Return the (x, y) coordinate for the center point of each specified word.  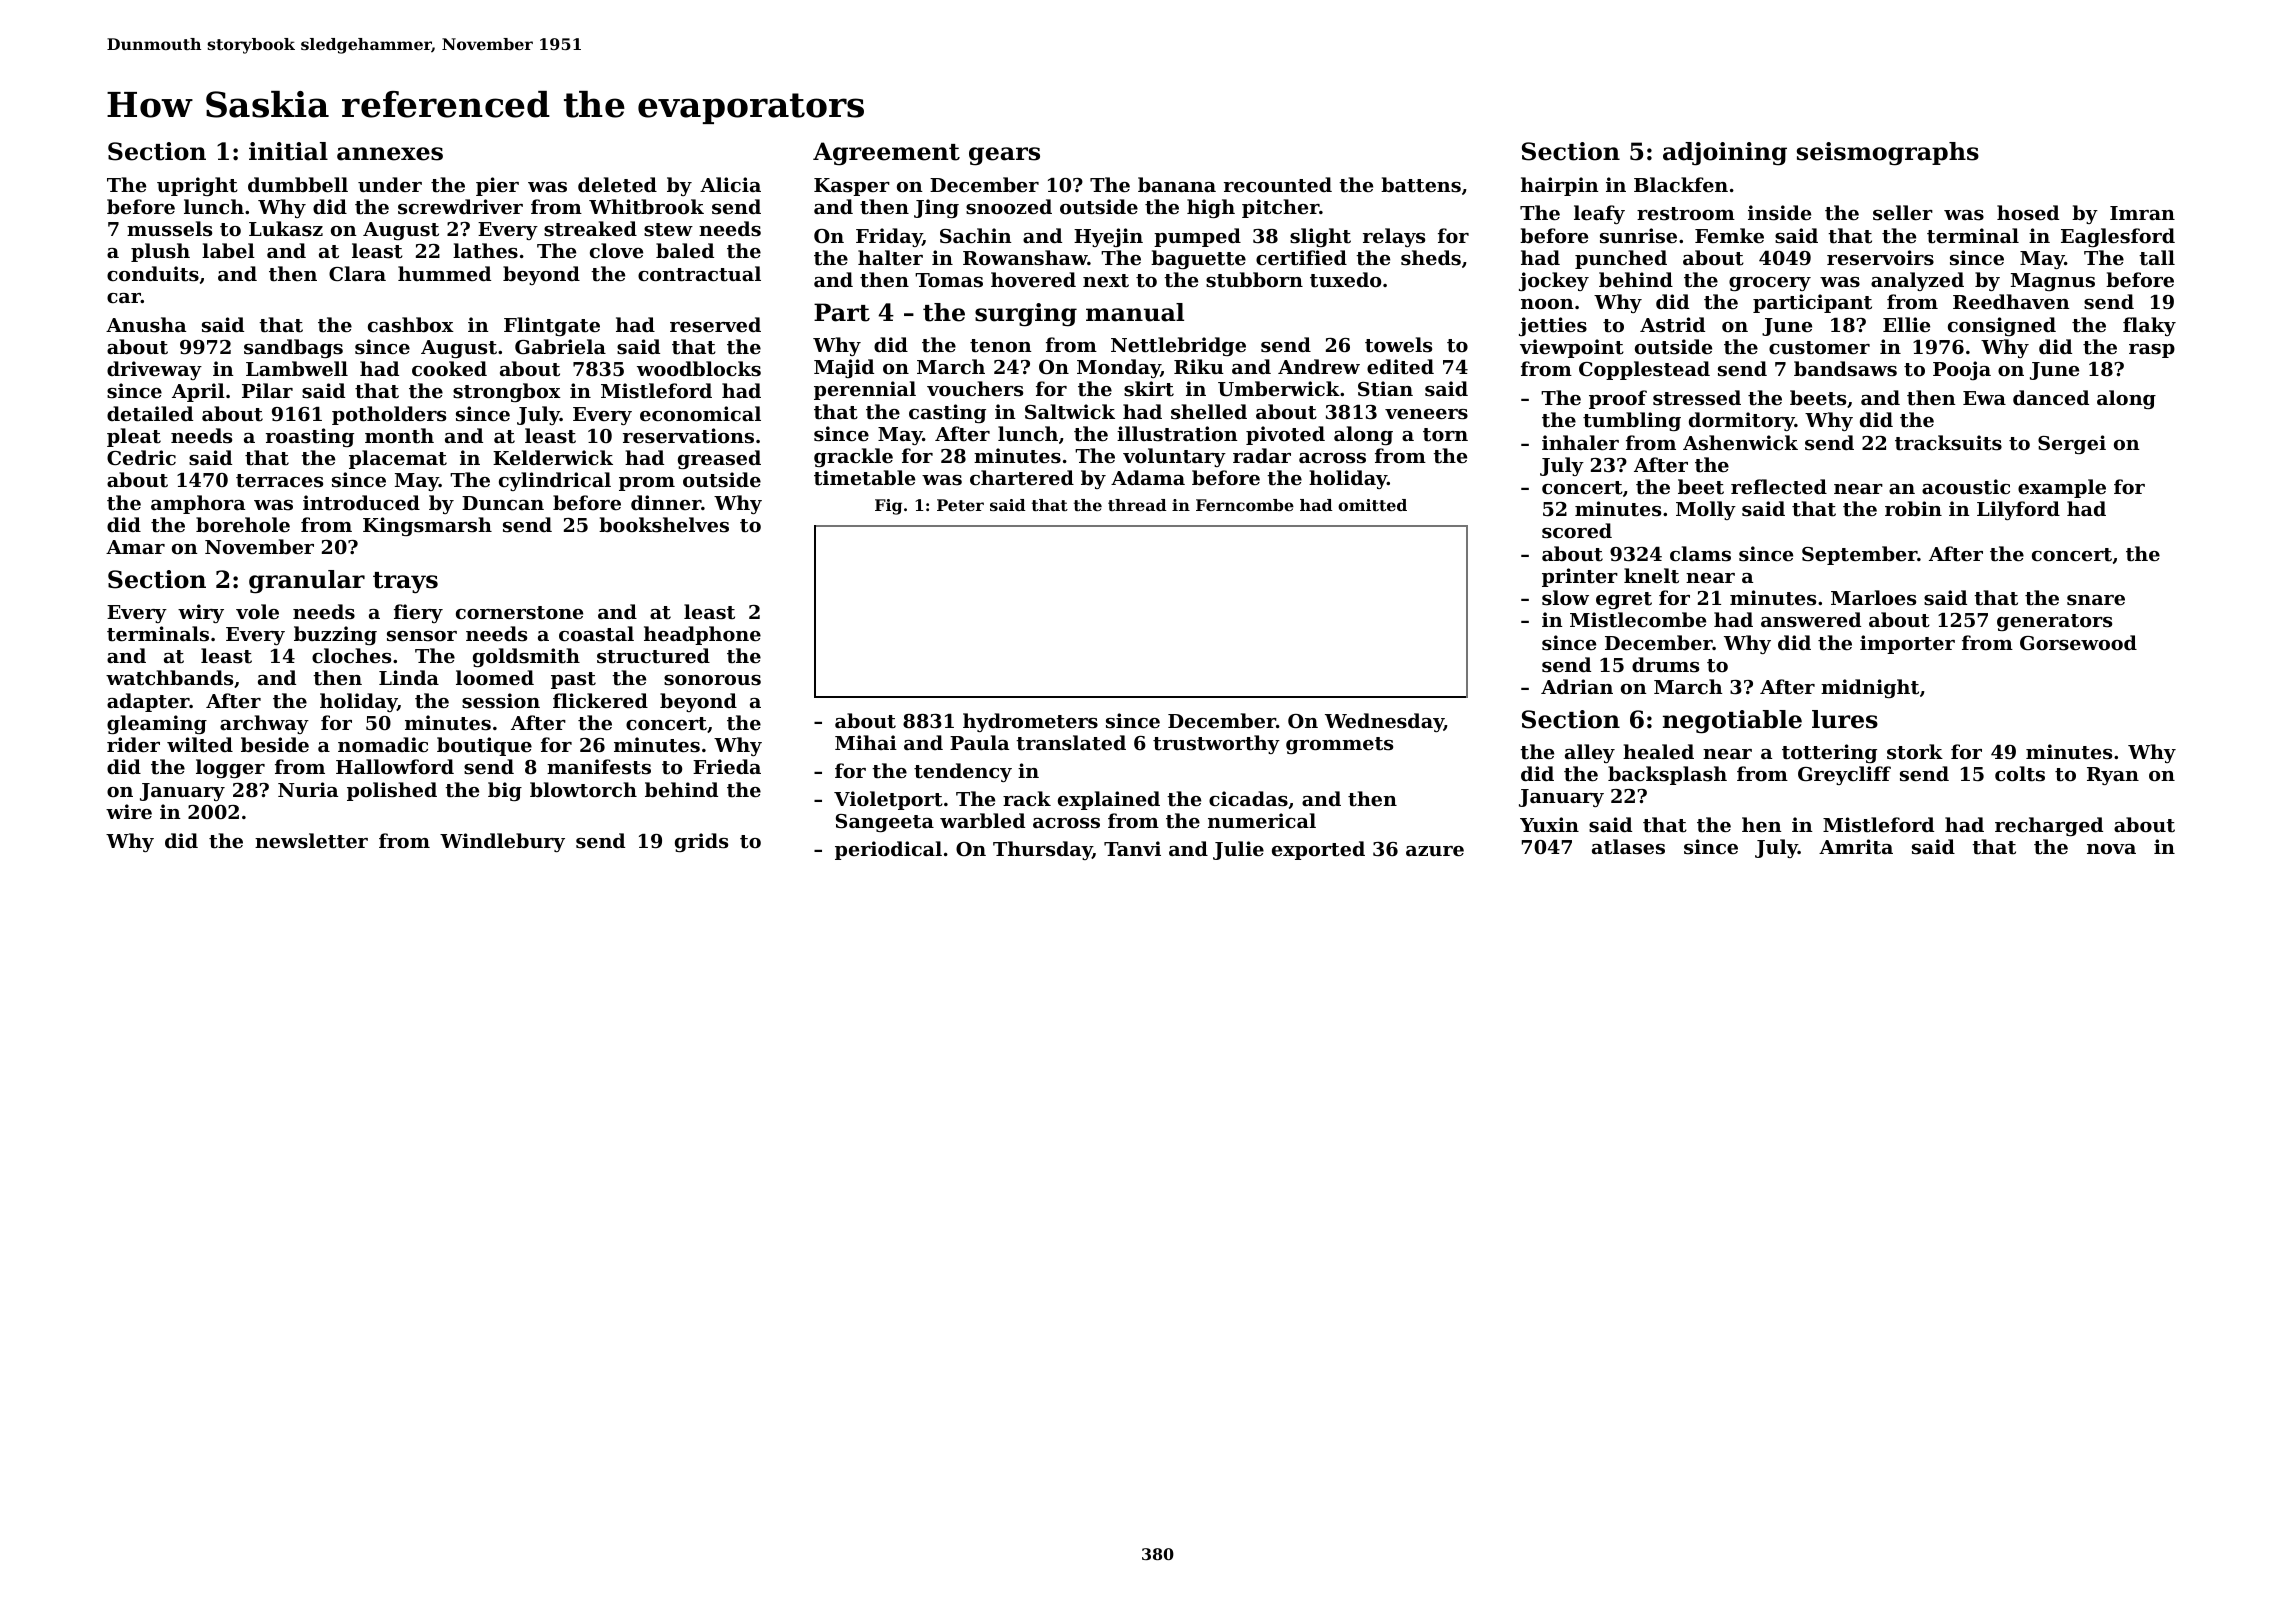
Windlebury (502, 842)
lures (1845, 719)
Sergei (2072, 444)
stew (668, 229)
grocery (1770, 284)
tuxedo (1345, 279)
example (2062, 488)
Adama (1148, 477)
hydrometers (1030, 722)
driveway (154, 370)
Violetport (888, 800)
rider (133, 744)
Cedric (141, 457)
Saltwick (1070, 412)
